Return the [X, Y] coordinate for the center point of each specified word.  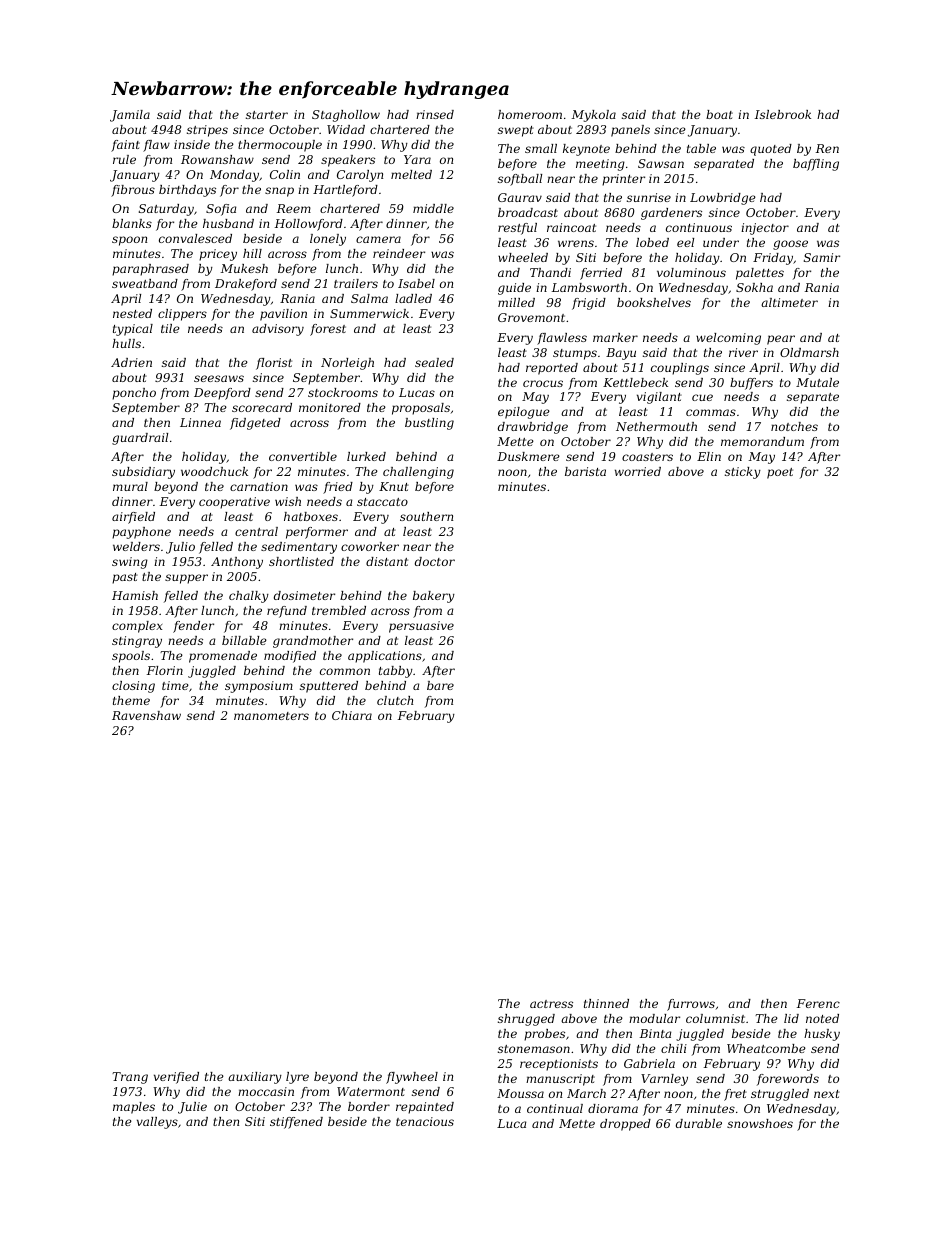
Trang [130, 1078]
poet [780, 473]
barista [585, 471]
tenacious [425, 1121]
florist [274, 364]
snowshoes [760, 1123]
